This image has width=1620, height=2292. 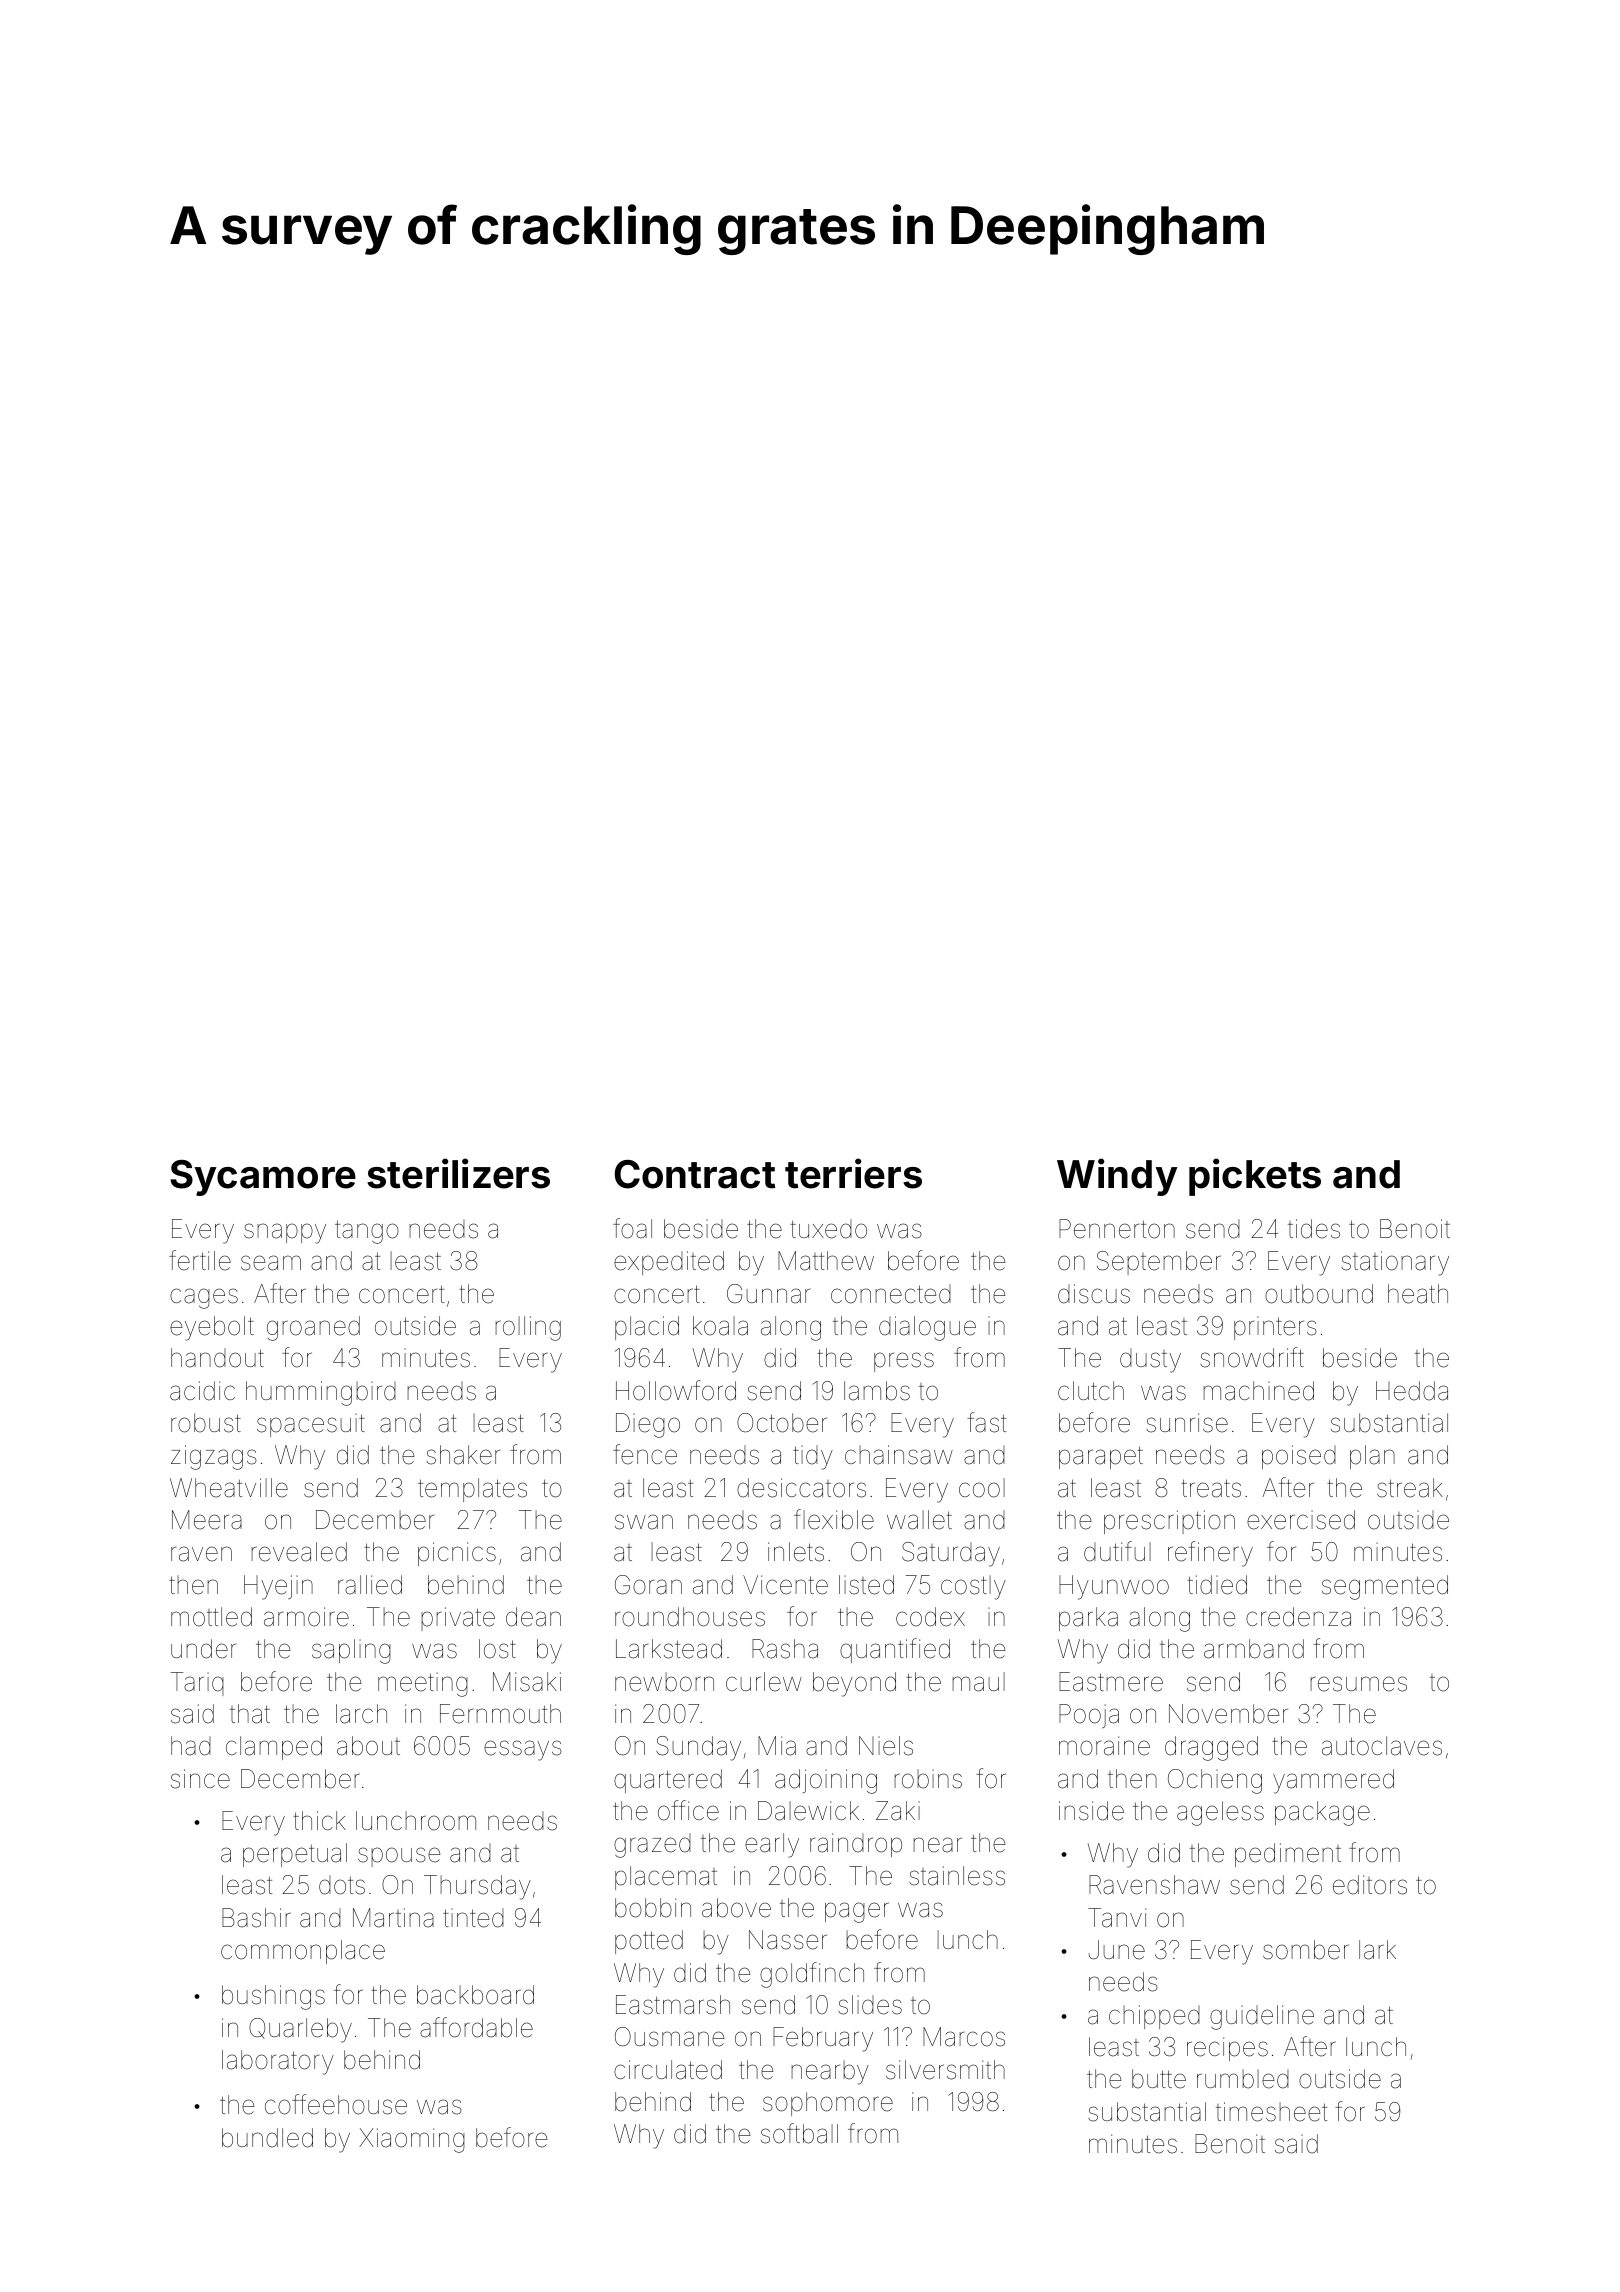 What do you see at coordinates (951, 1554) in the image?
I see `Saturday` at bounding box center [951, 1554].
